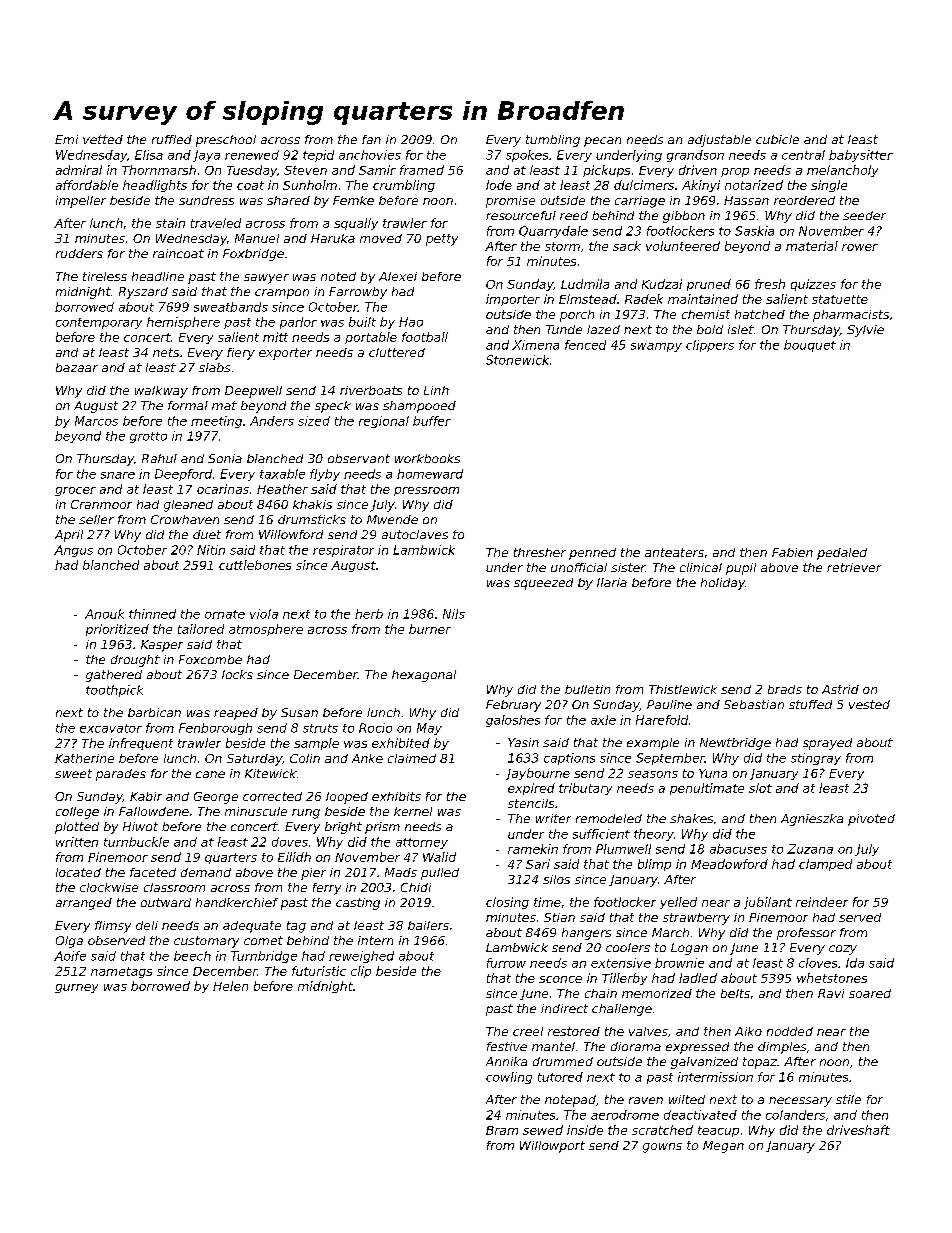  I want to click on professor, so click(806, 934).
